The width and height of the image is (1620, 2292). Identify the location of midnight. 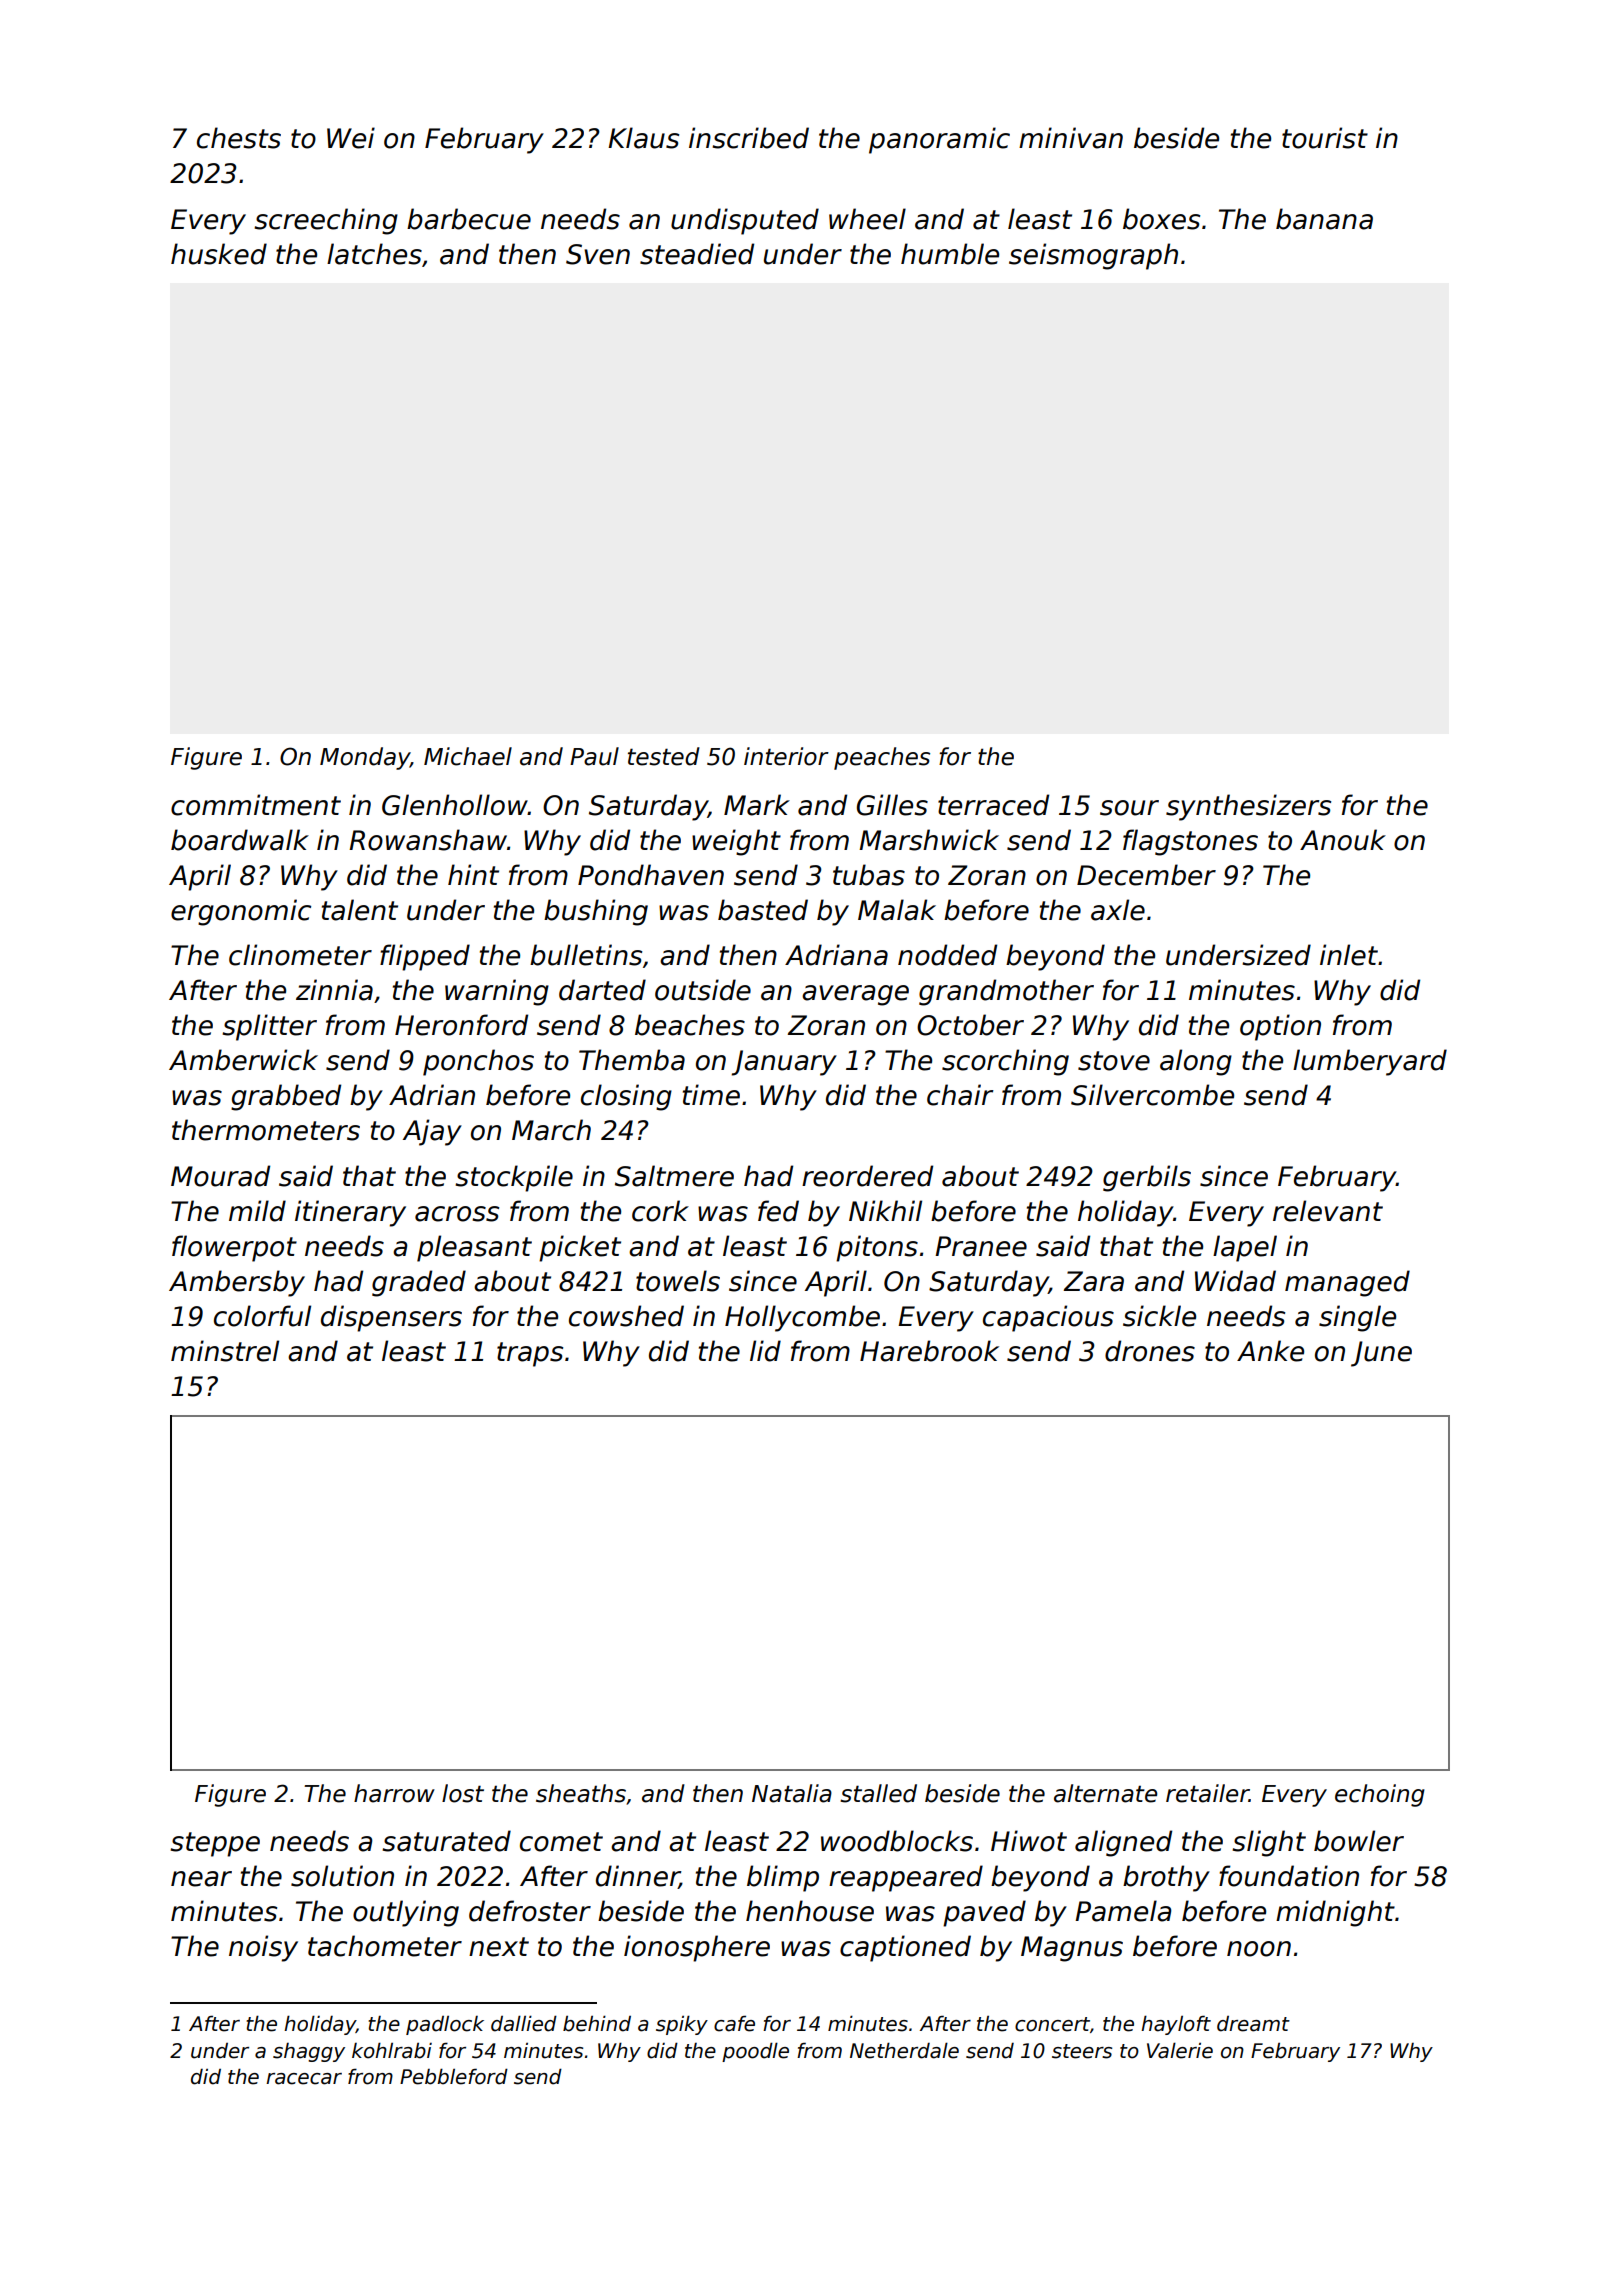
(1335, 1913).
